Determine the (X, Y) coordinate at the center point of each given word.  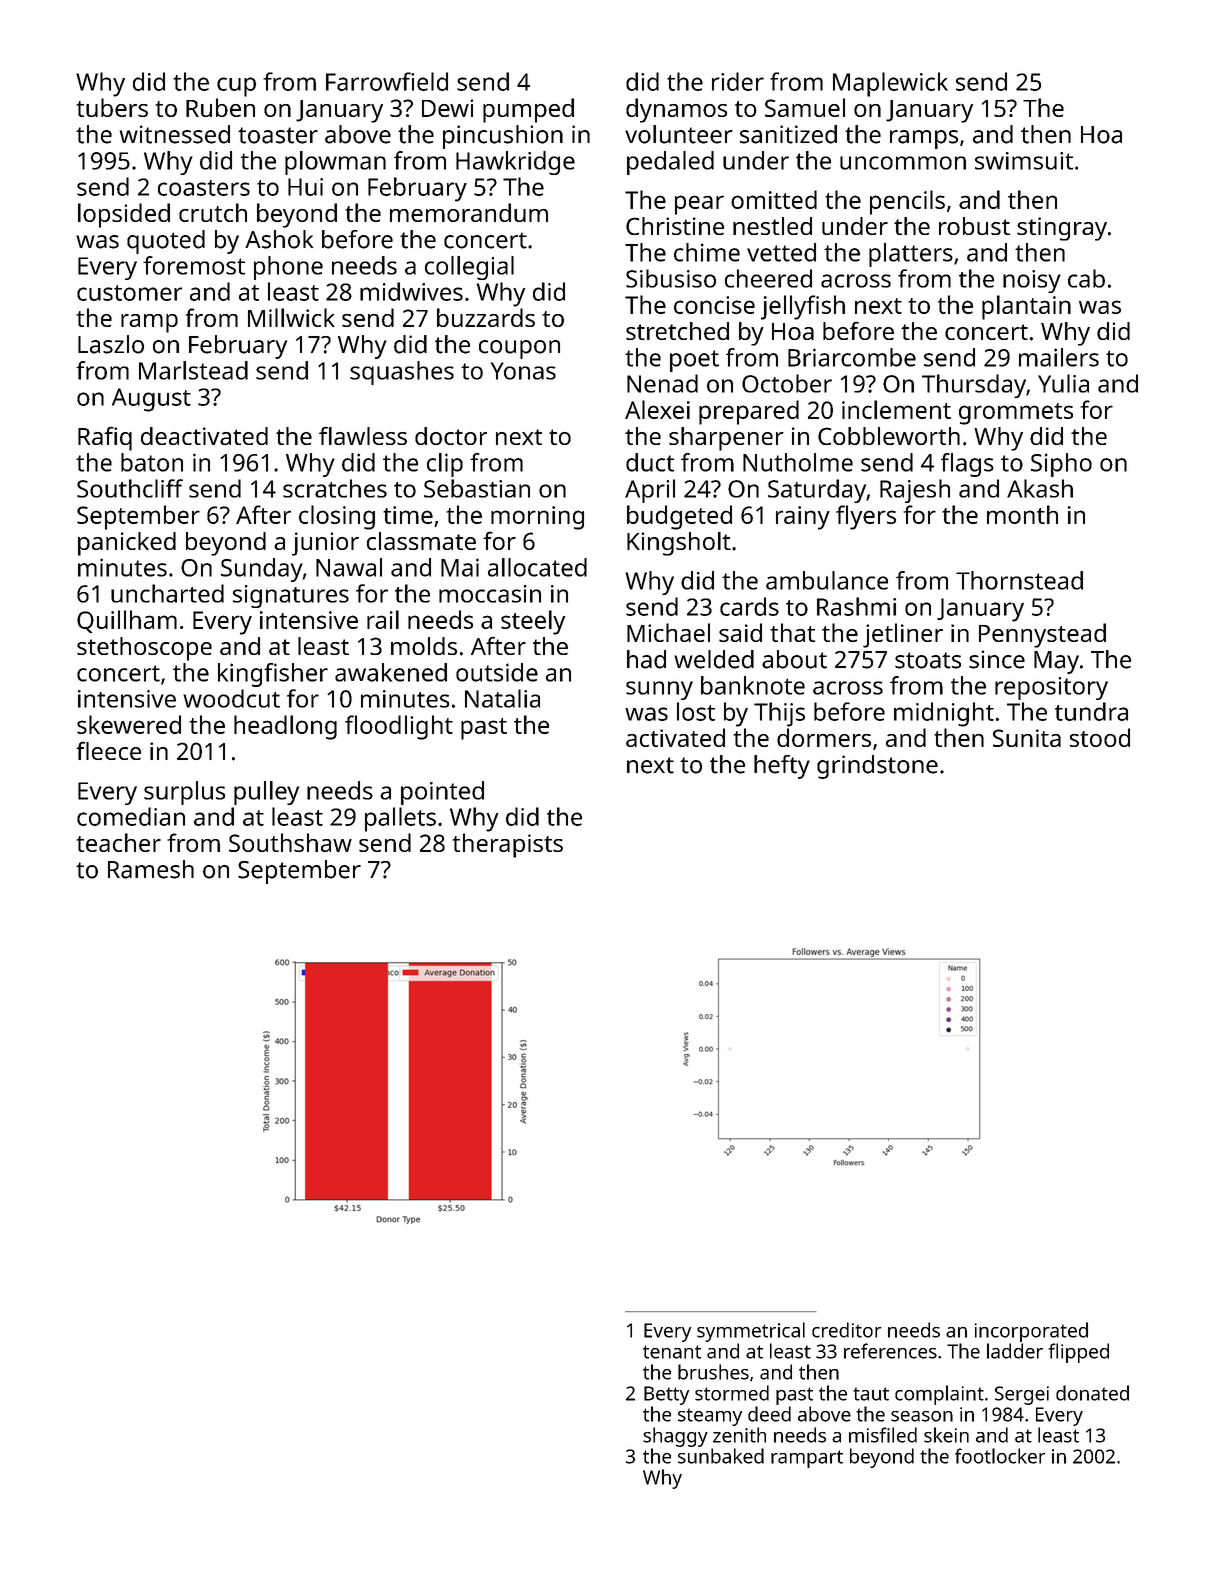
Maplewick (890, 84)
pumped (528, 110)
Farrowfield (387, 81)
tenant (672, 1352)
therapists (507, 845)
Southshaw (290, 842)
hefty (782, 767)
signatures (291, 596)
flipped (1078, 1353)
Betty (666, 1395)
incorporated (1031, 1332)
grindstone (877, 767)
